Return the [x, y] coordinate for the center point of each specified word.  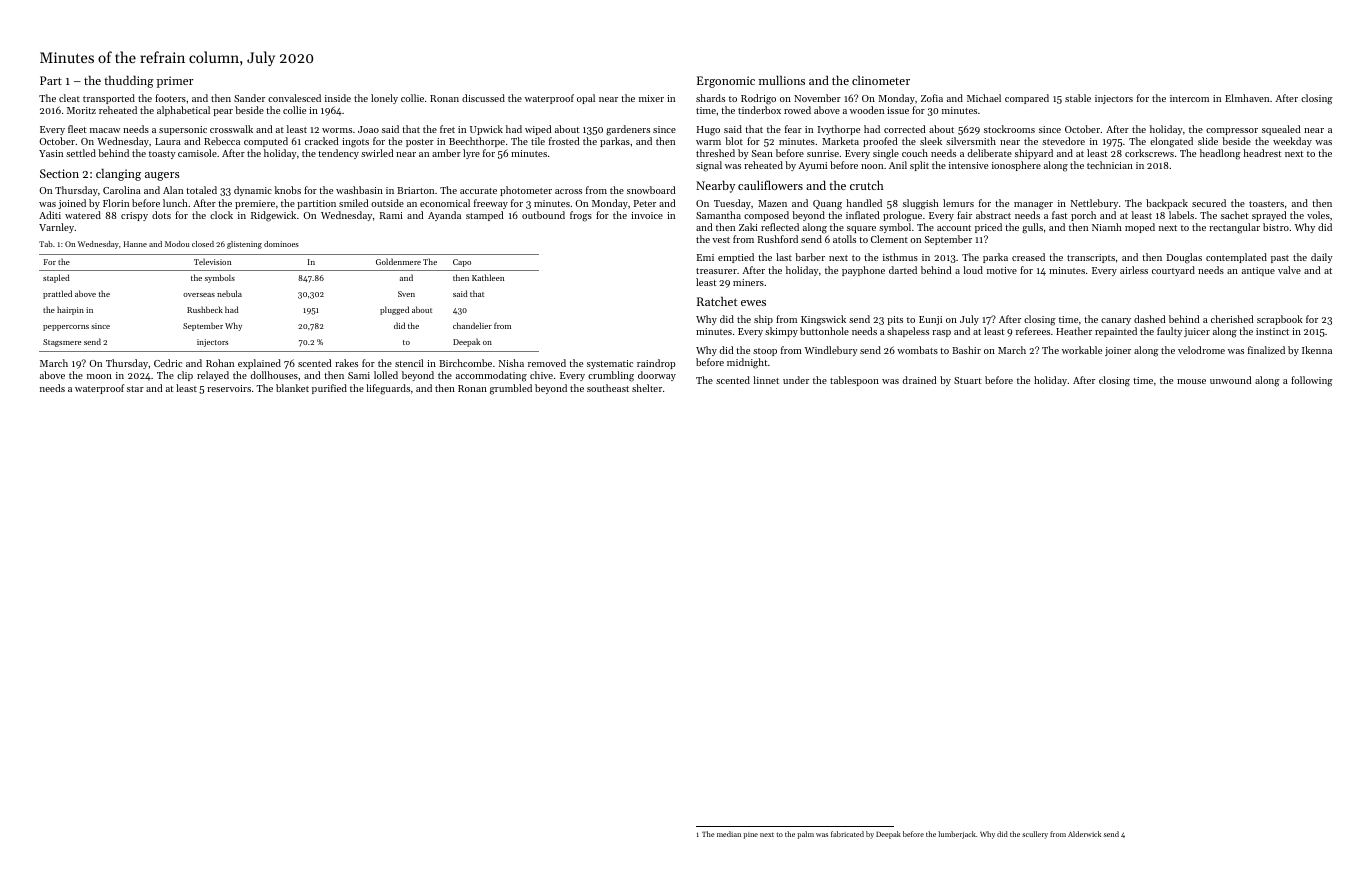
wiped [538, 130]
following [1312, 381]
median [729, 834]
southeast [608, 388]
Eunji [930, 320]
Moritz [81, 110]
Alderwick [1084, 834]
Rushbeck [205, 309]
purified [329, 389]
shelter [647, 388]
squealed [1281, 130]
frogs [581, 216]
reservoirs [229, 388]
